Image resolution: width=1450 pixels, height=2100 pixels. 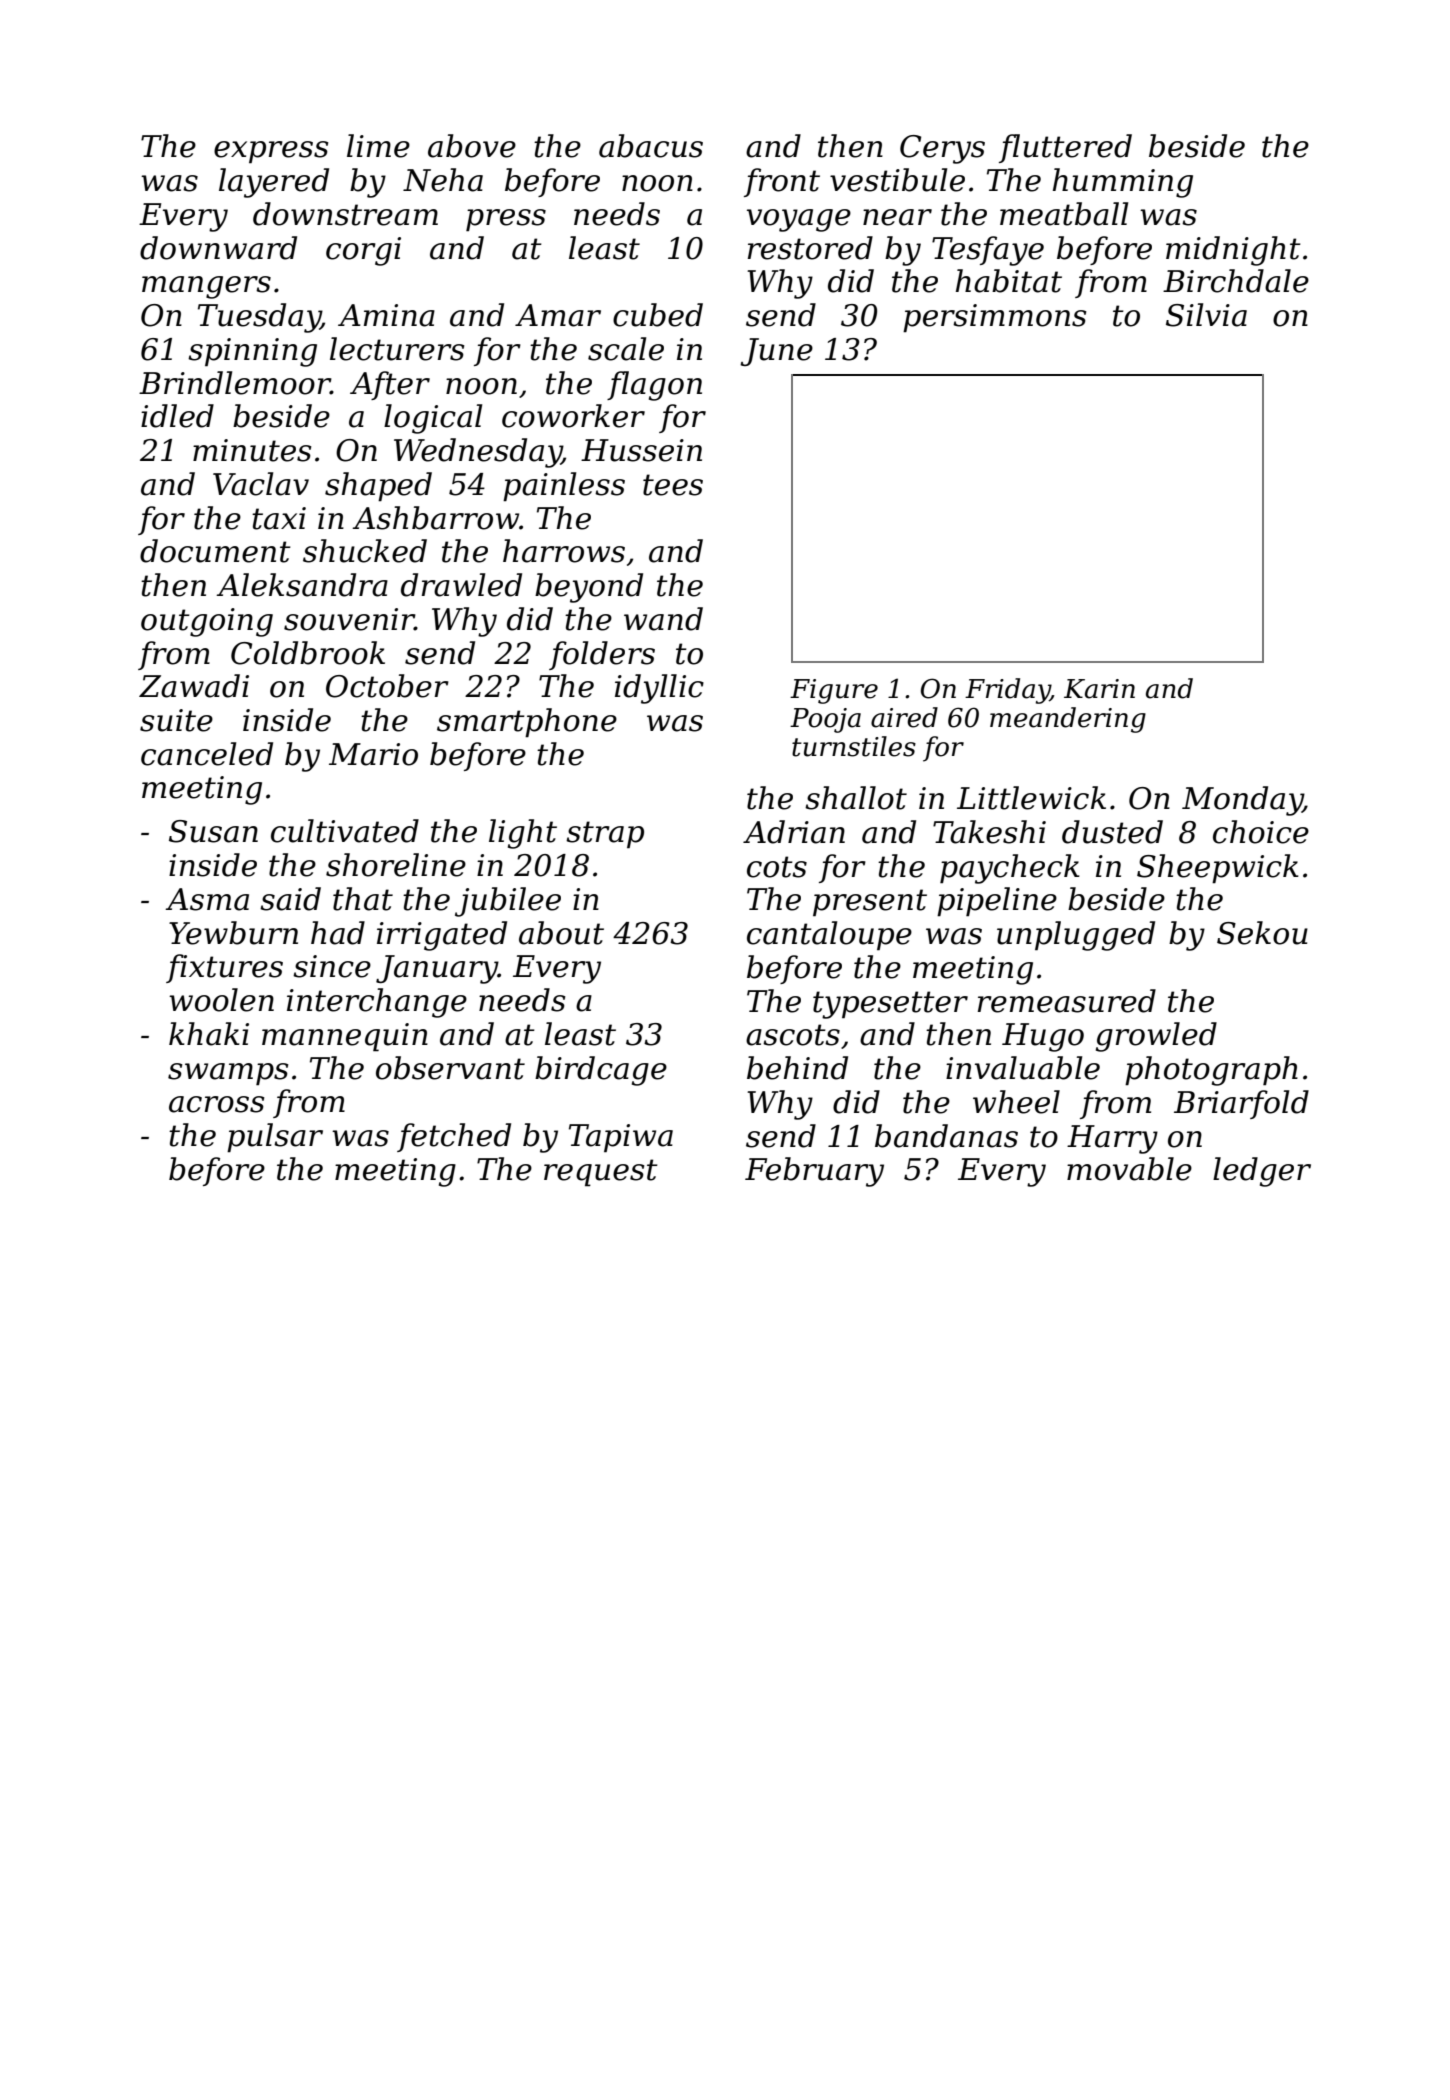 I want to click on Harry, so click(x=1112, y=1139).
